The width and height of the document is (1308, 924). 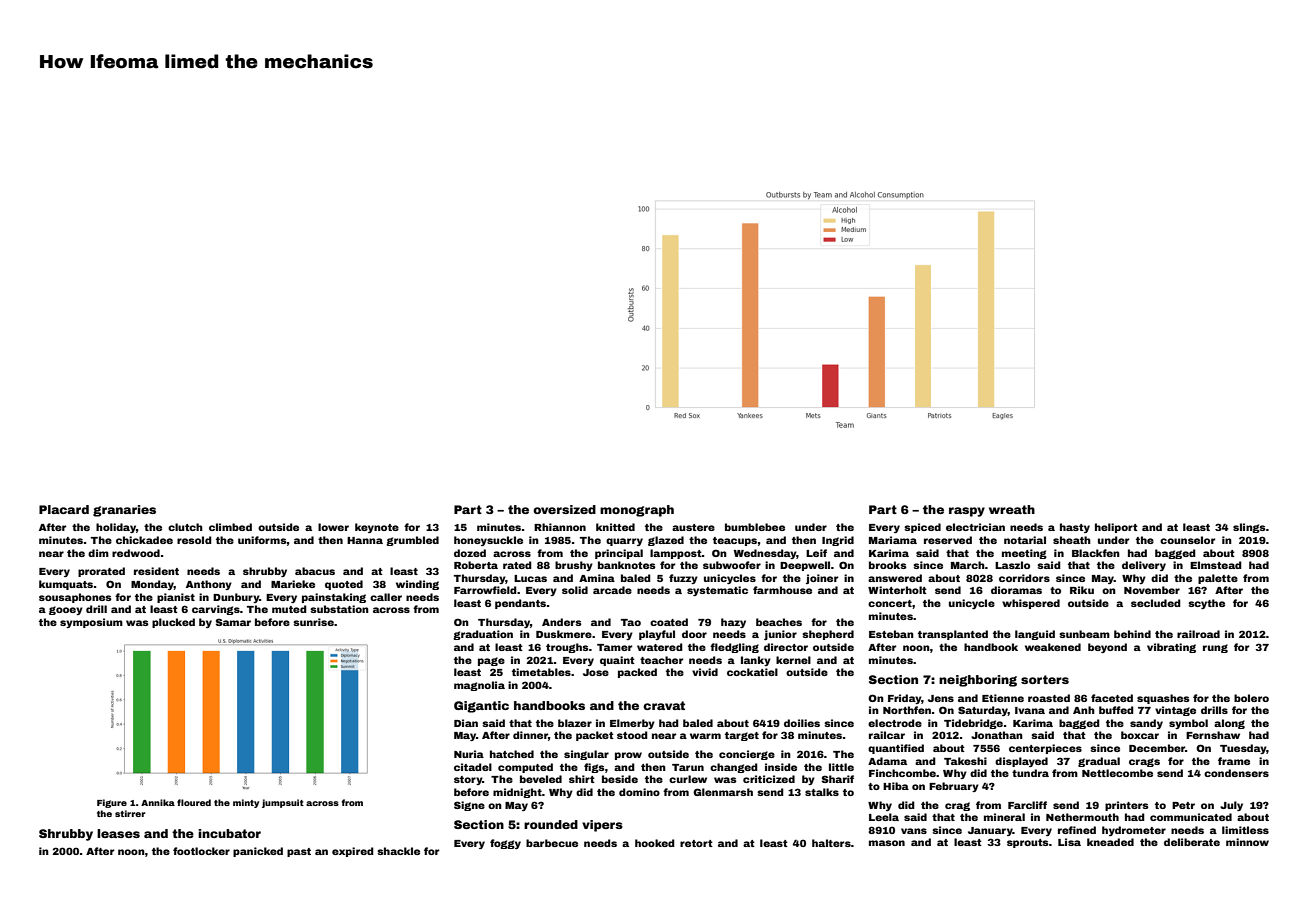 What do you see at coordinates (914, 831) in the document?
I see `vans` at bounding box center [914, 831].
